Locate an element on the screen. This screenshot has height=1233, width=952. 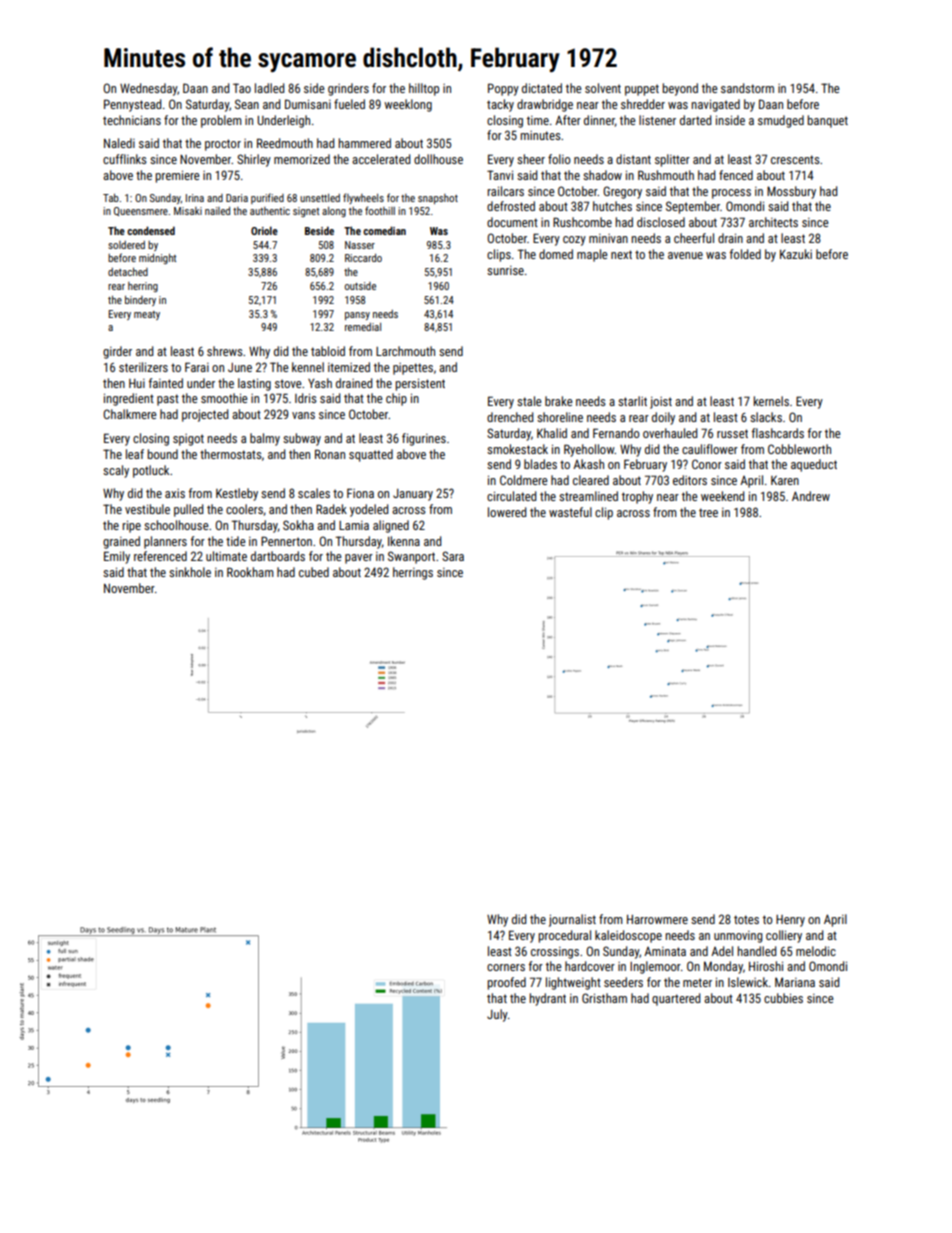
Akash is located at coordinates (588, 464).
